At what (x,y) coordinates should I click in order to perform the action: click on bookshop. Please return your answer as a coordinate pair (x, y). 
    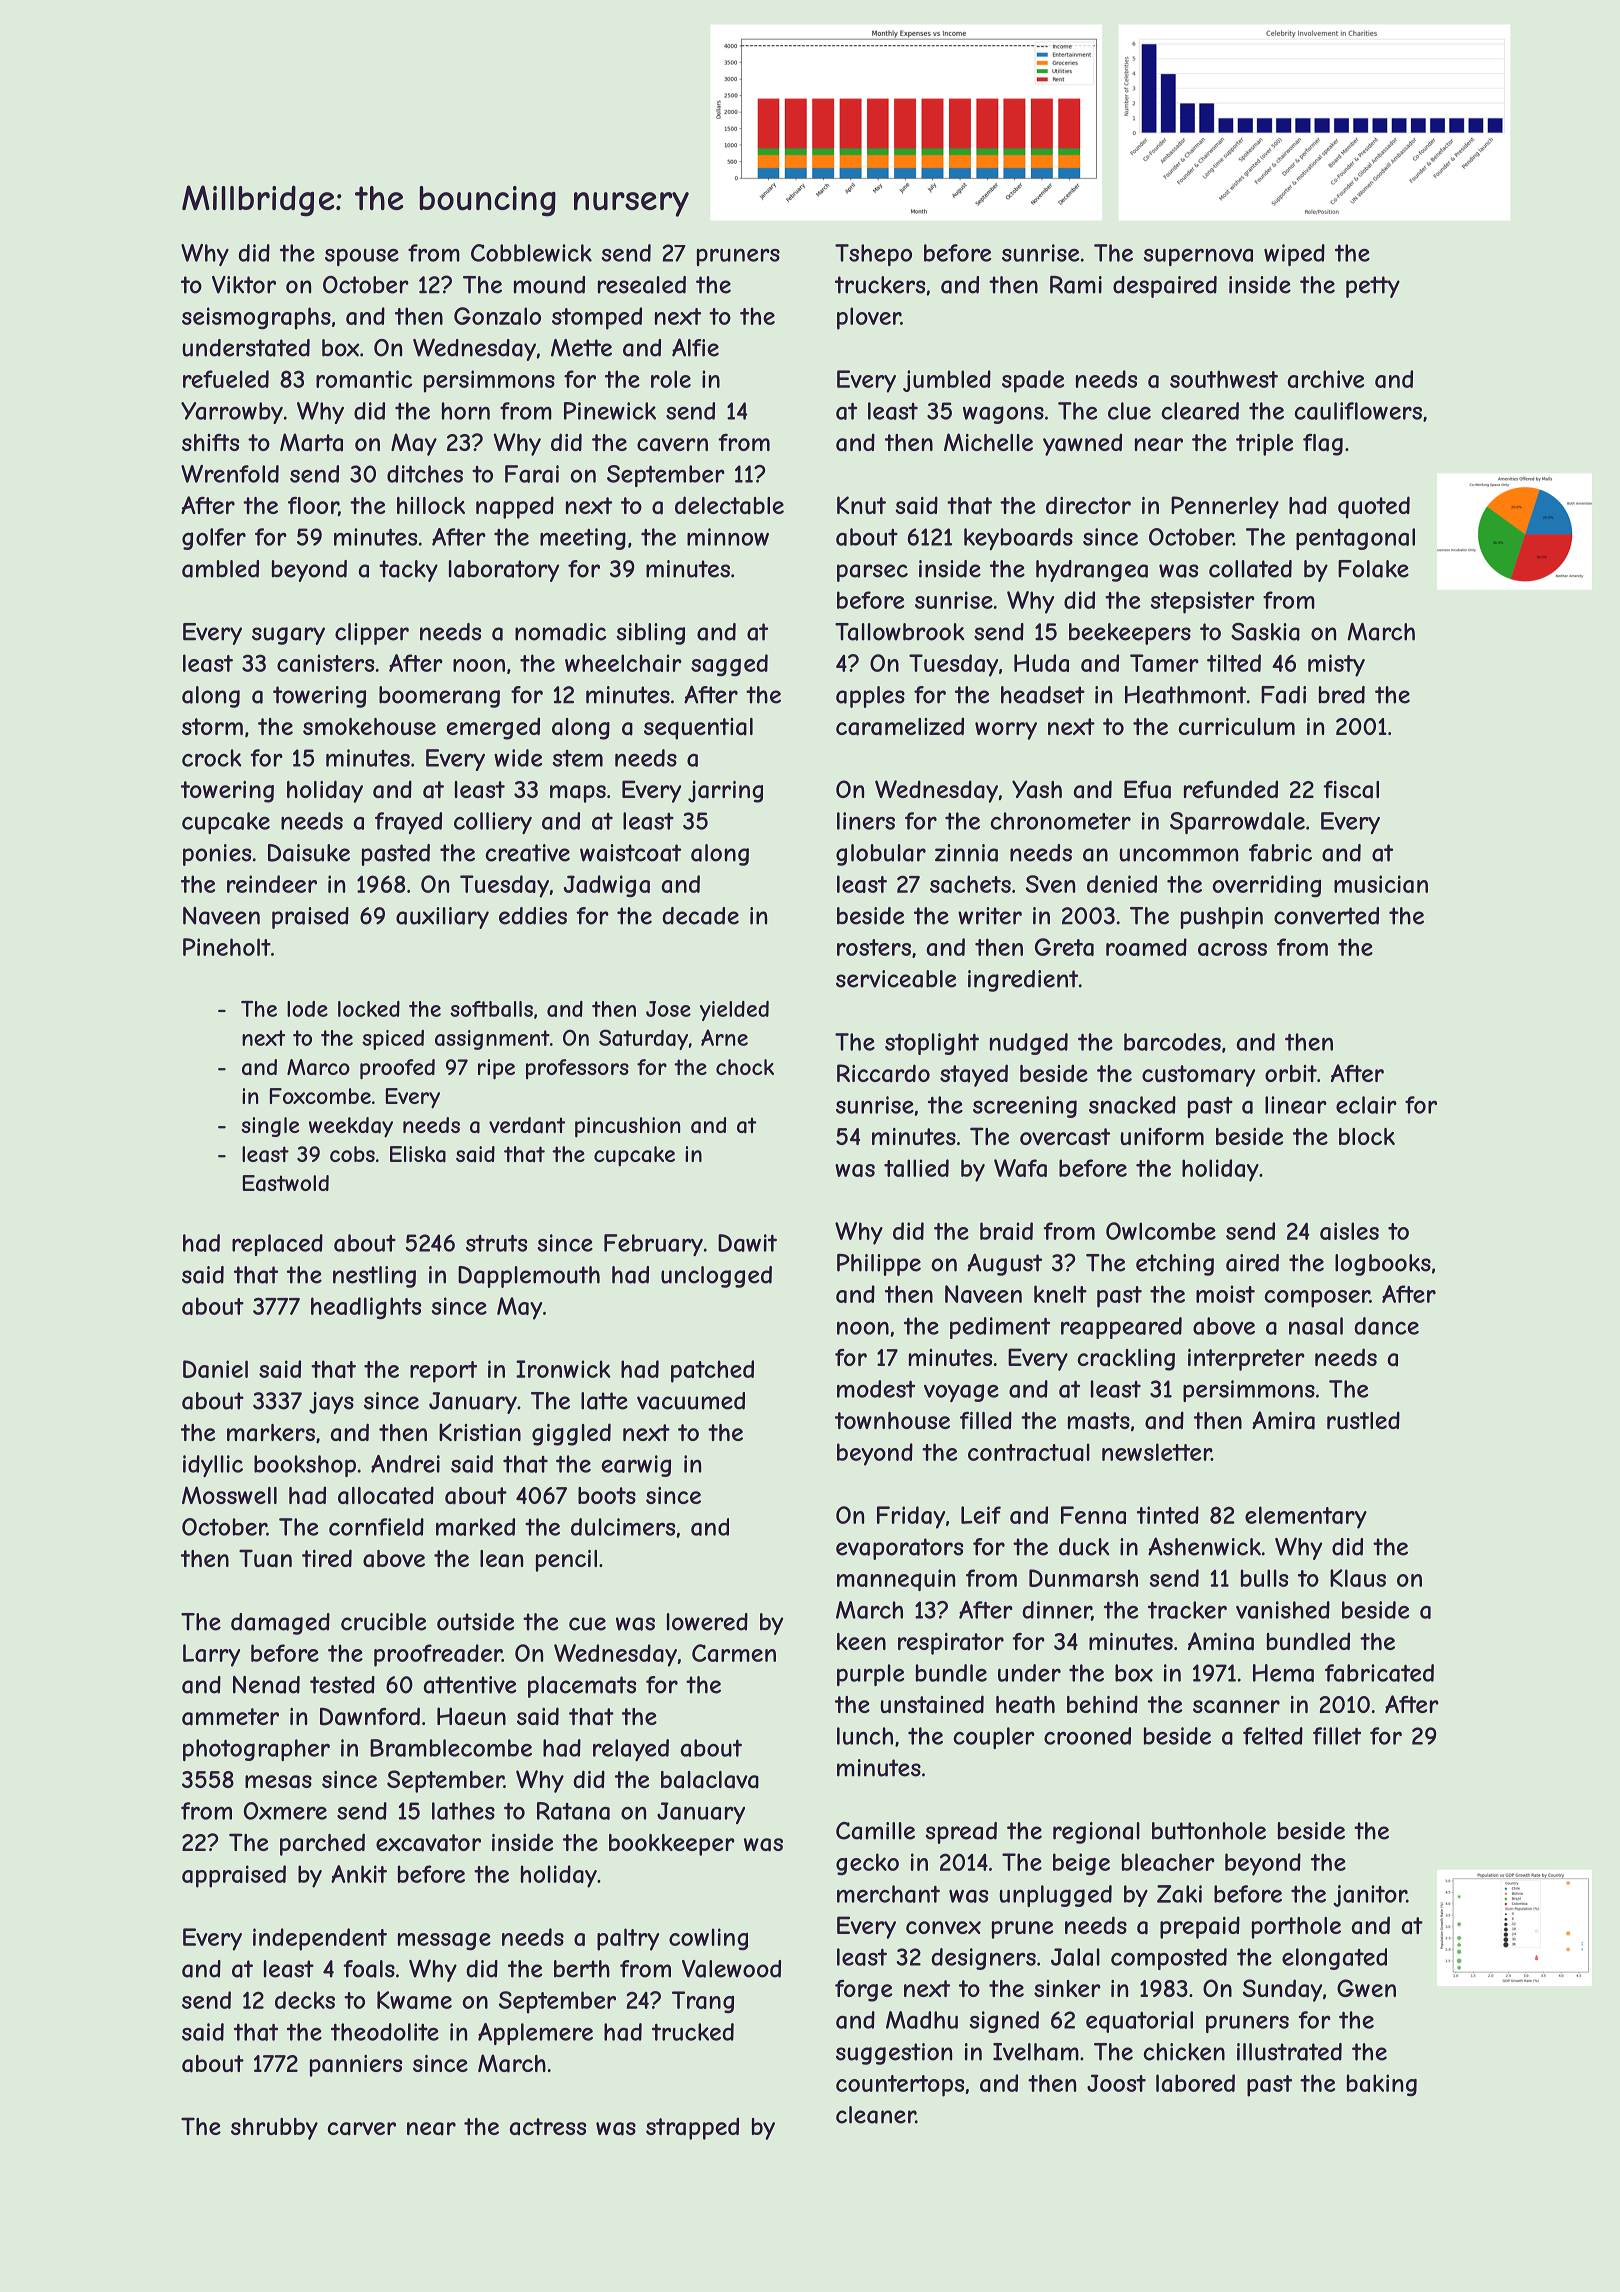
    Looking at the image, I should click on (305, 1466).
